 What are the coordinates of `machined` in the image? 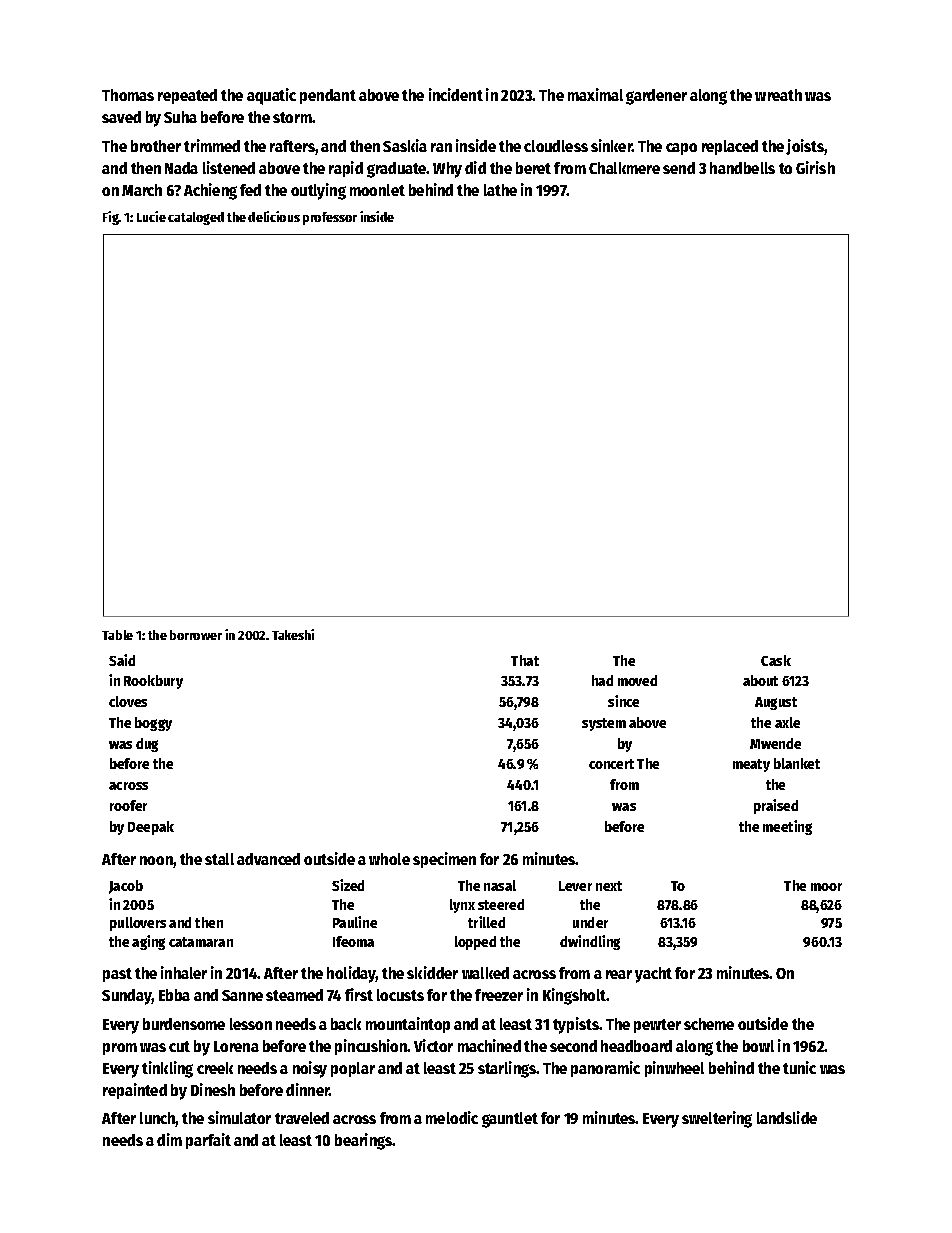 It's located at (489, 1045).
